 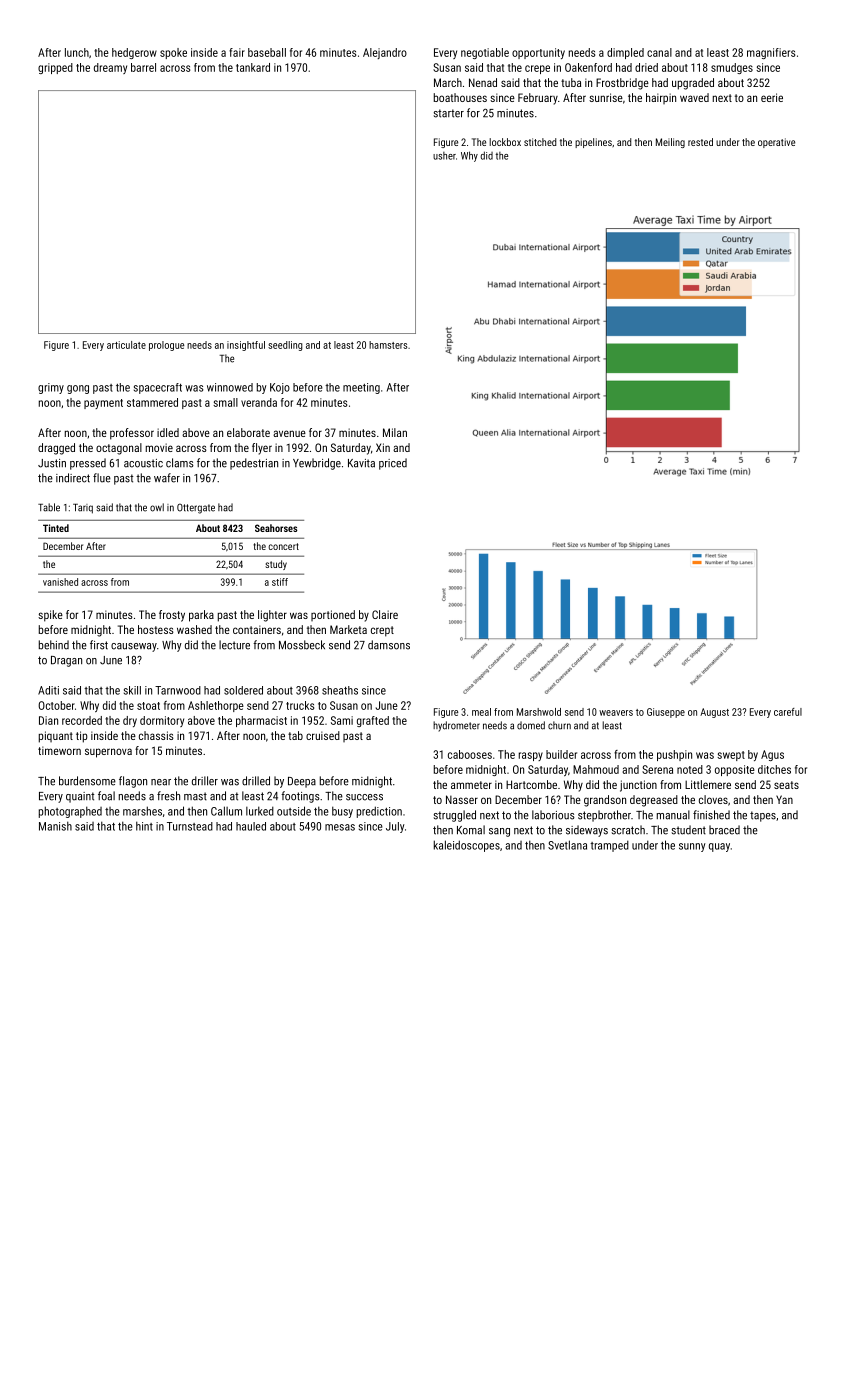 What do you see at coordinates (143, 67) in the document?
I see `barrel` at bounding box center [143, 67].
